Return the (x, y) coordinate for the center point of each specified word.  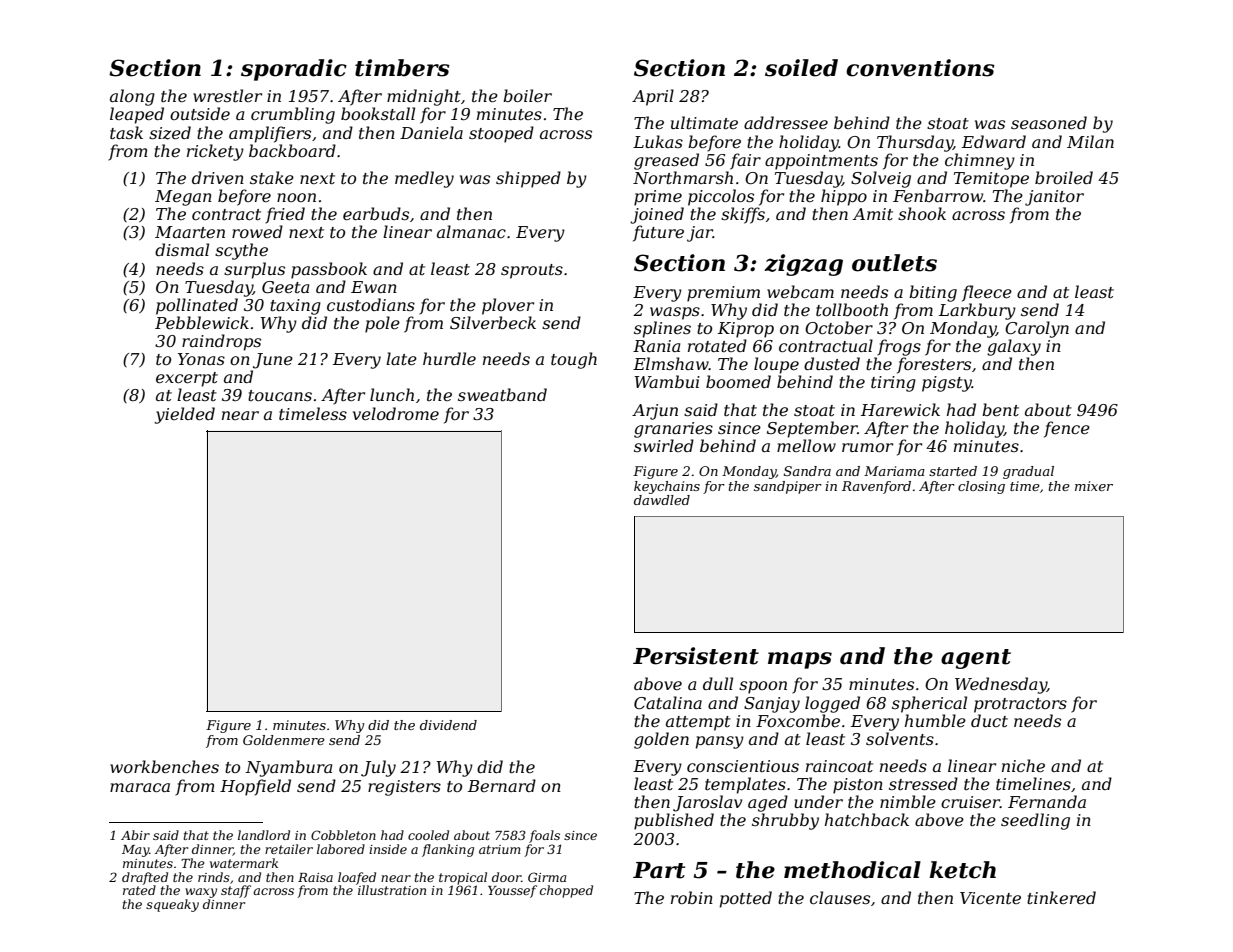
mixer (1094, 486)
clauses (840, 897)
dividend (448, 725)
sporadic (294, 70)
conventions (920, 68)
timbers (402, 68)
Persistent (696, 656)
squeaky (172, 905)
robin (692, 897)
